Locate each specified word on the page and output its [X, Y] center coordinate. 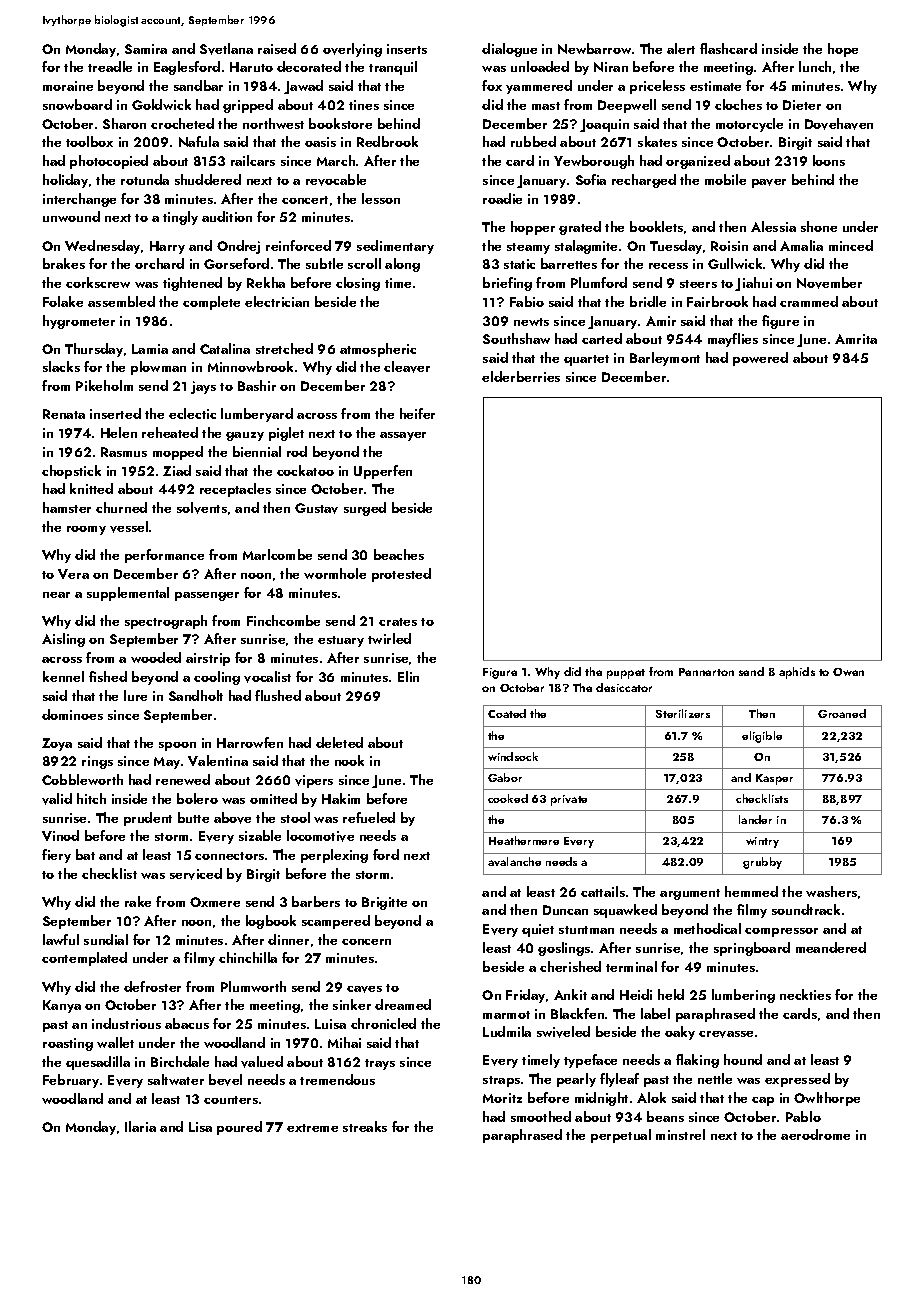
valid [57, 799]
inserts [407, 49]
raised [277, 48]
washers [831, 891]
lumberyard [257, 415]
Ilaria [140, 1126]
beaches [399, 554]
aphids [797, 673]
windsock [513, 756]
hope [843, 50]
